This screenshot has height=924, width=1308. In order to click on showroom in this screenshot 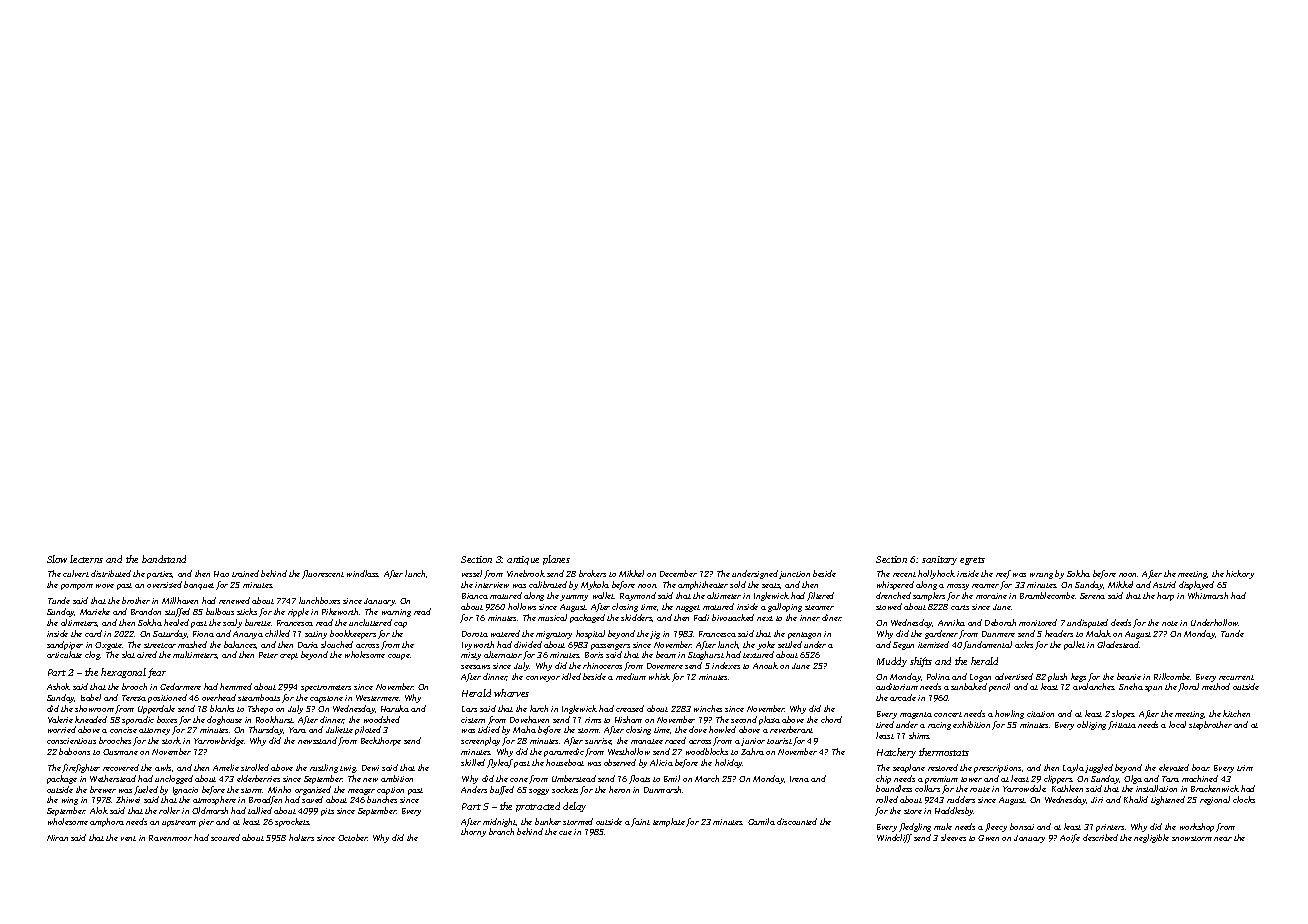, I will do `click(94, 708)`.
